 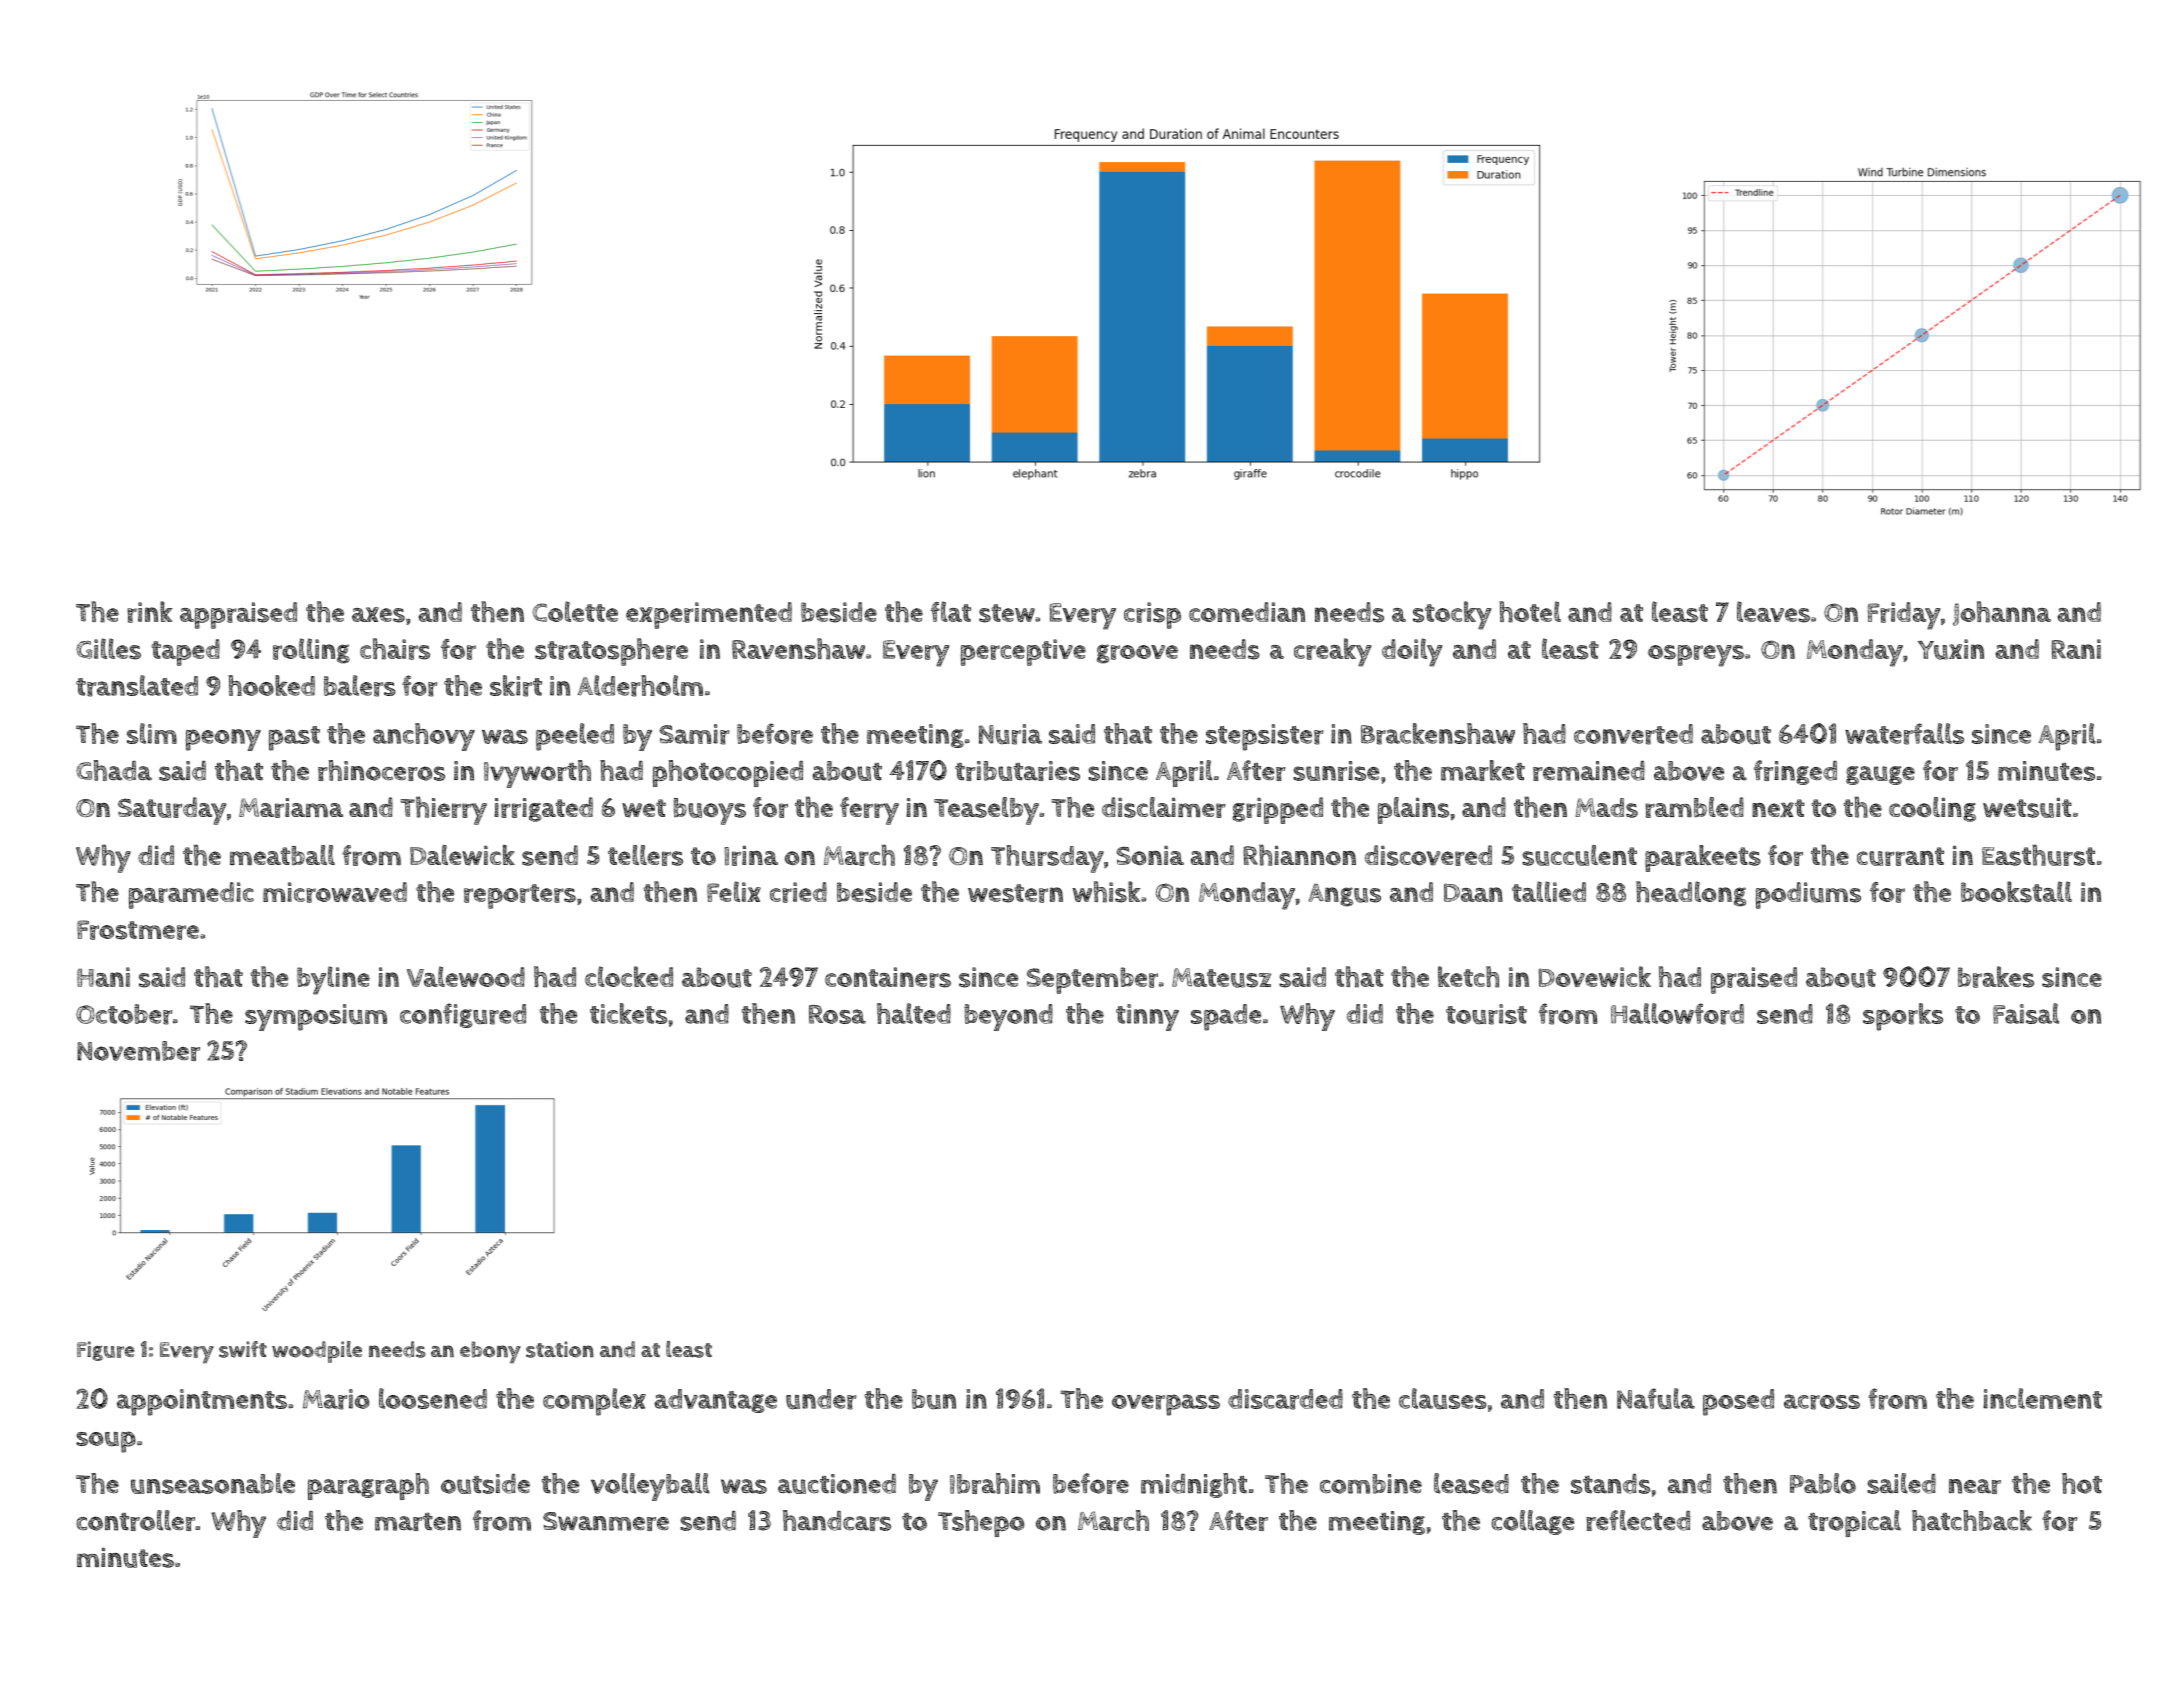 What do you see at coordinates (1008, 1017) in the screenshot?
I see `beyond` at bounding box center [1008, 1017].
